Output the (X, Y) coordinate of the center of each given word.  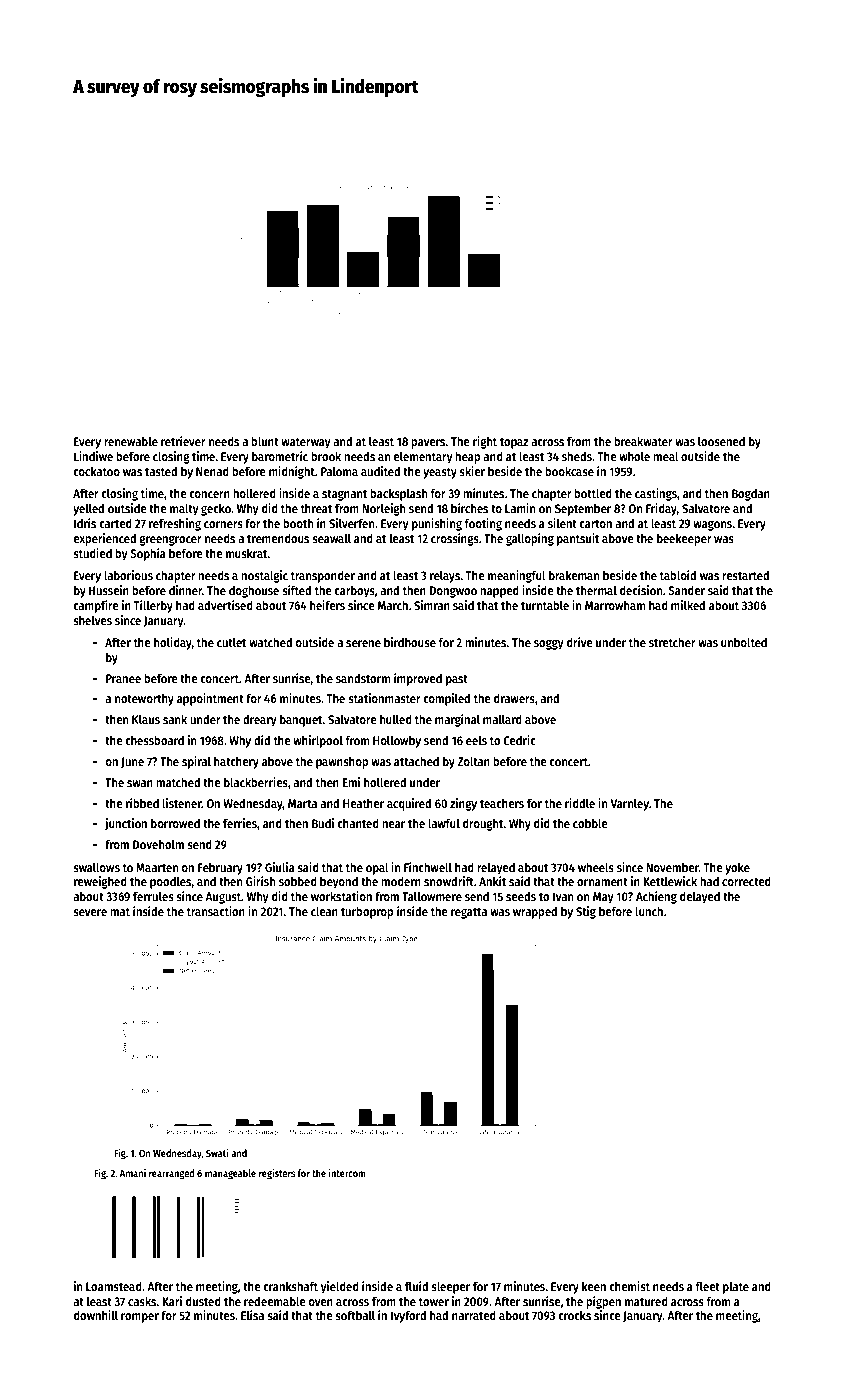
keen (594, 1286)
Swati (217, 1153)
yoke (737, 868)
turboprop (367, 912)
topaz (514, 443)
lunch (649, 911)
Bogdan (751, 494)
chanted (358, 823)
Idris (85, 523)
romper (140, 1318)
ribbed (142, 803)
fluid (416, 1286)
